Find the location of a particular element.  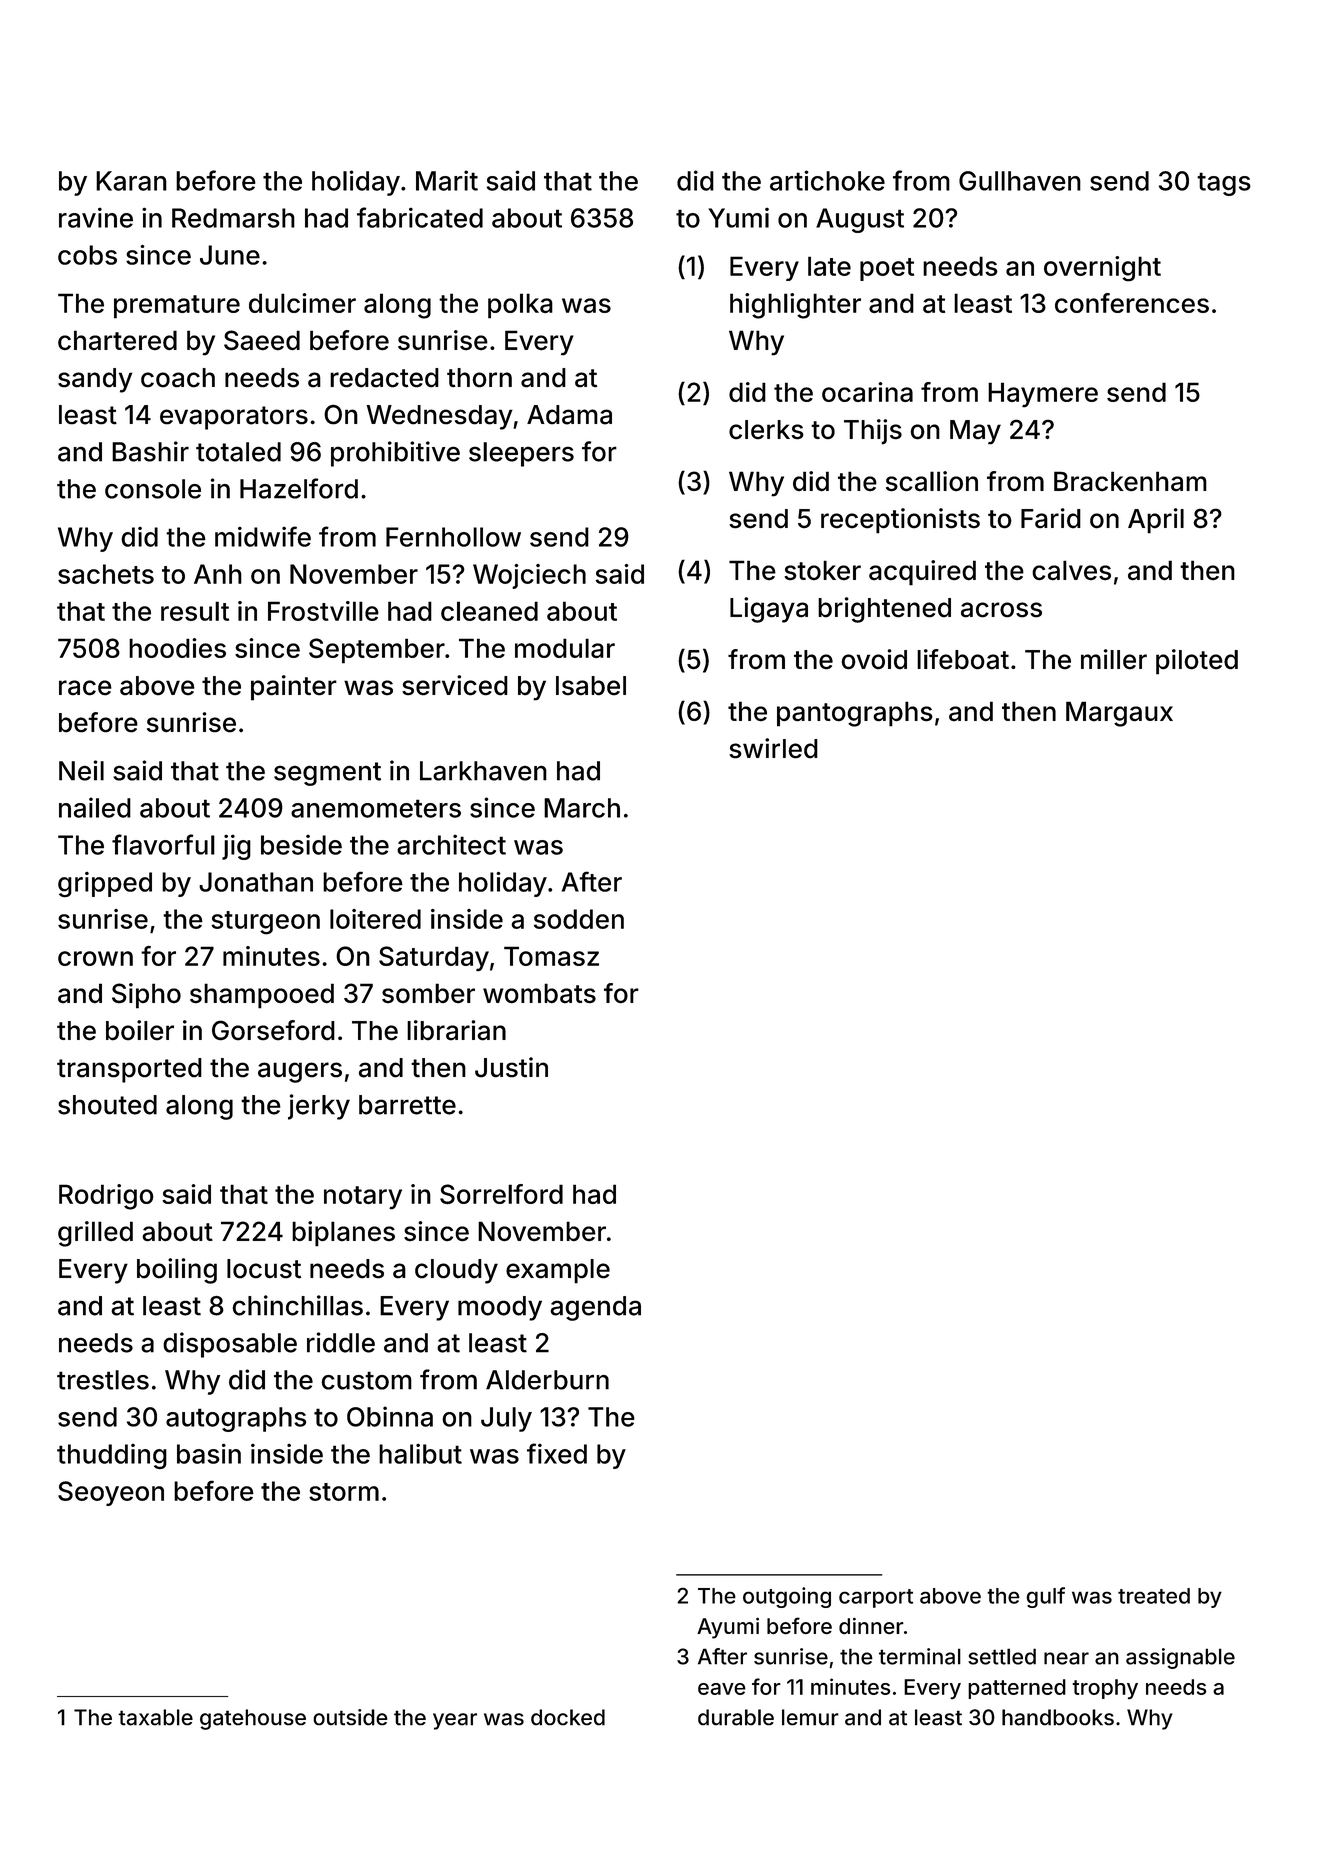

agenda is located at coordinates (595, 1308).
